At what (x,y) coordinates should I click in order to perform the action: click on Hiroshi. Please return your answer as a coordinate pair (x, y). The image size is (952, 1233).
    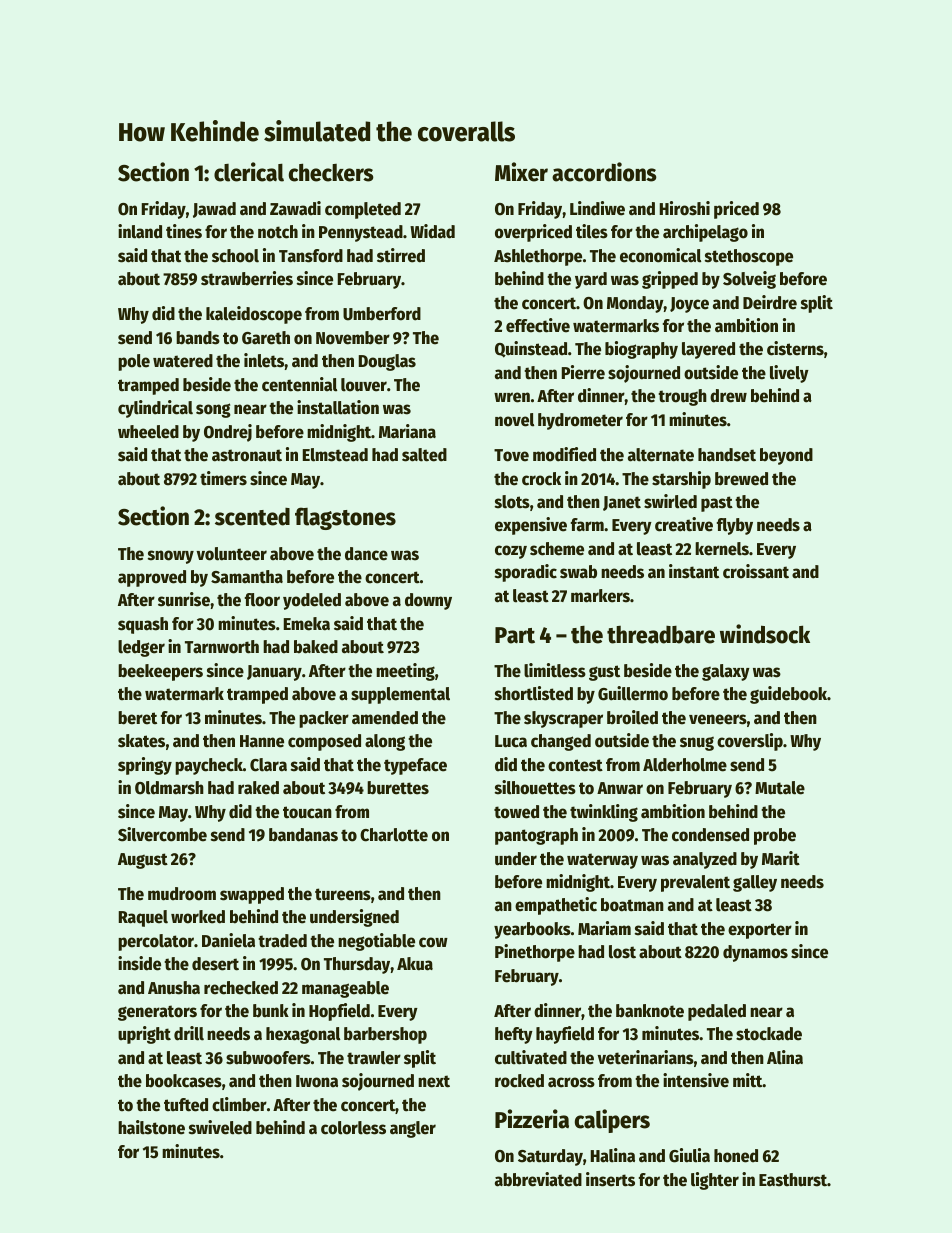
    Looking at the image, I should click on (685, 208).
